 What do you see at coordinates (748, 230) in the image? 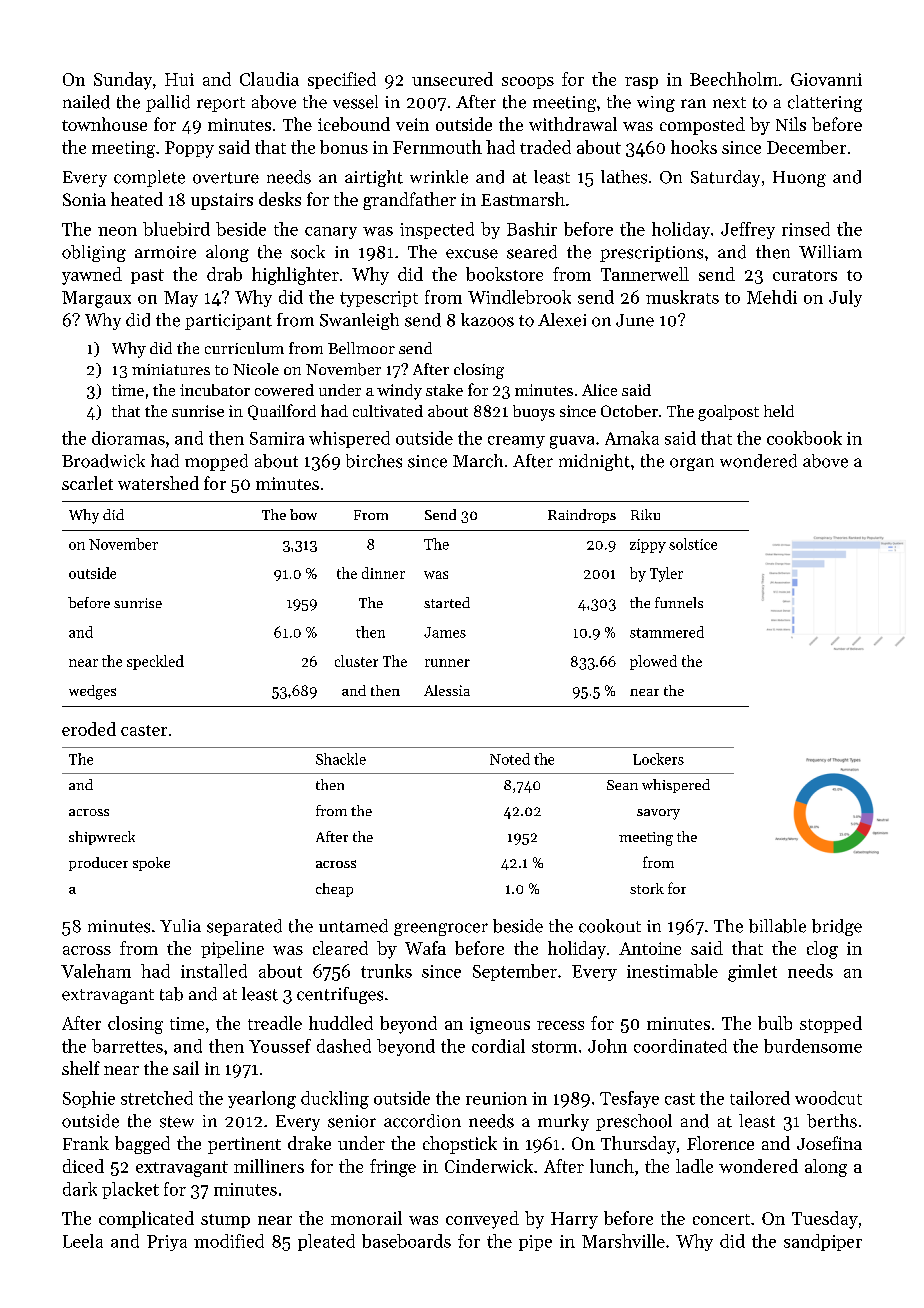
I see `Jeffrey` at bounding box center [748, 230].
